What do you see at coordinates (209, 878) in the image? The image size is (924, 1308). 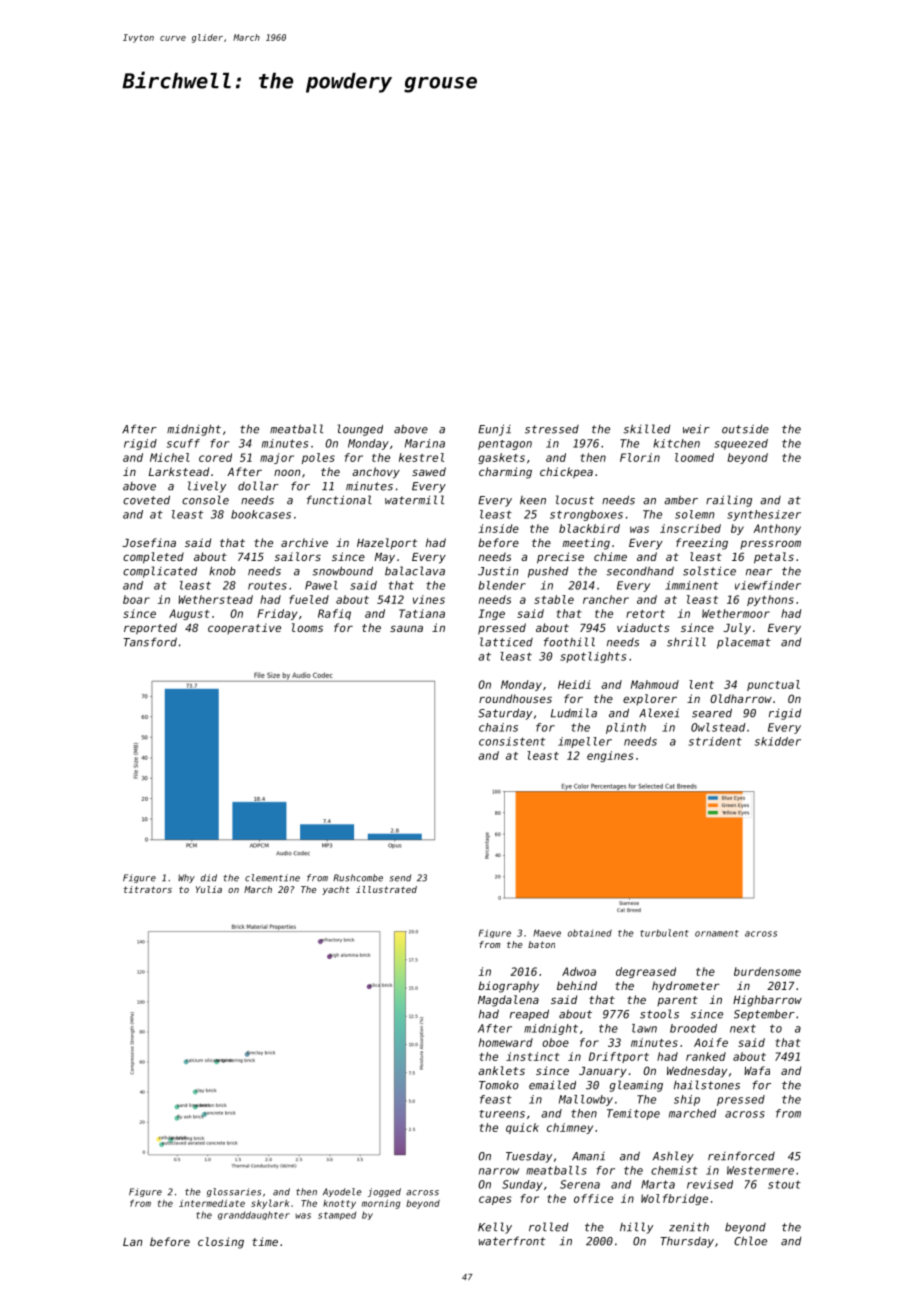 I see `did` at bounding box center [209, 878].
